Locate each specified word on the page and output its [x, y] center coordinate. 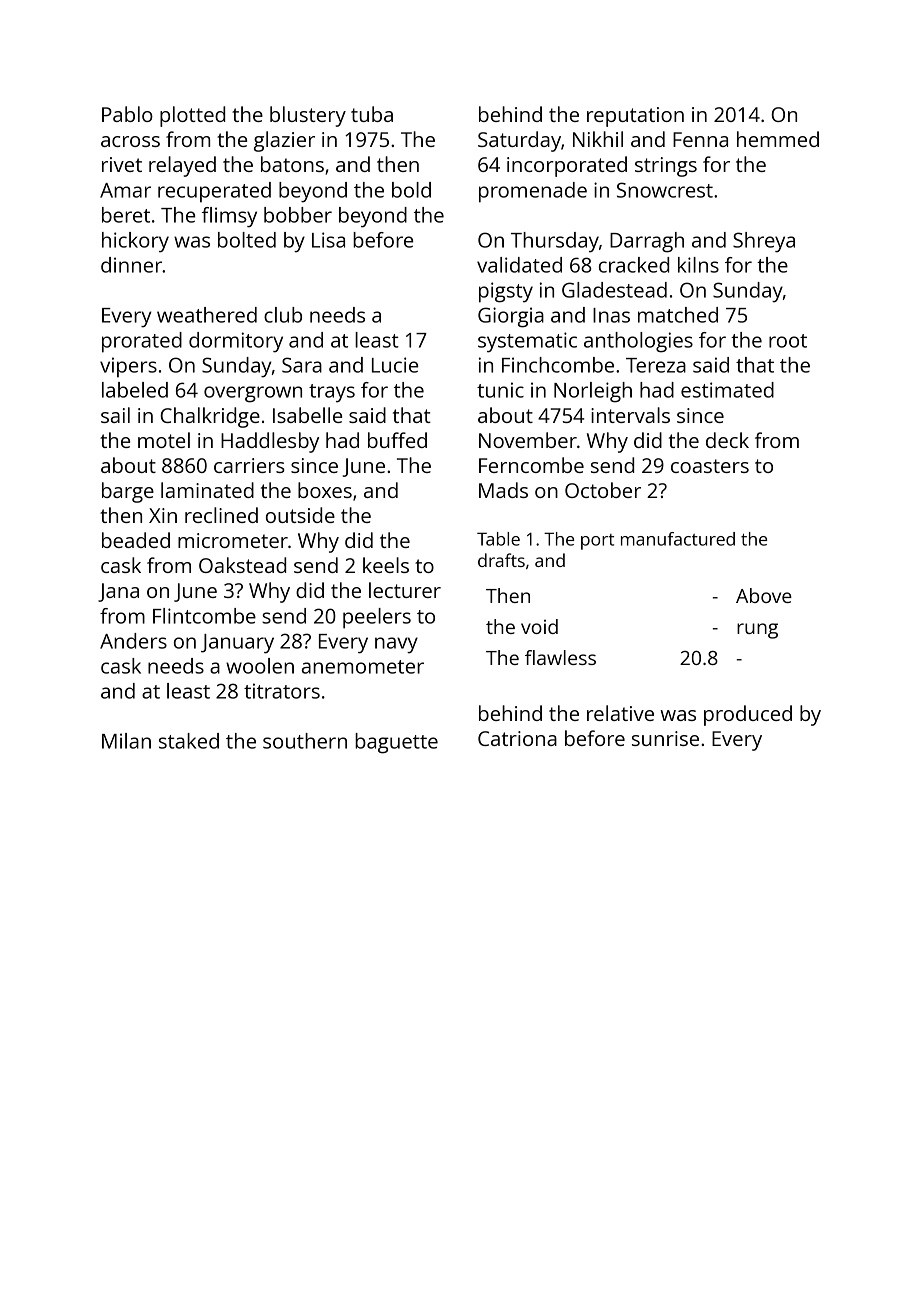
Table [498, 539]
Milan [126, 741]
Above [764, 595]
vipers [128, 367]
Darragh [647, 242]
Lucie [395, 365]
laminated [207, 490]
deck [727, 440]
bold [411, 190]
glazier [284, 141]
